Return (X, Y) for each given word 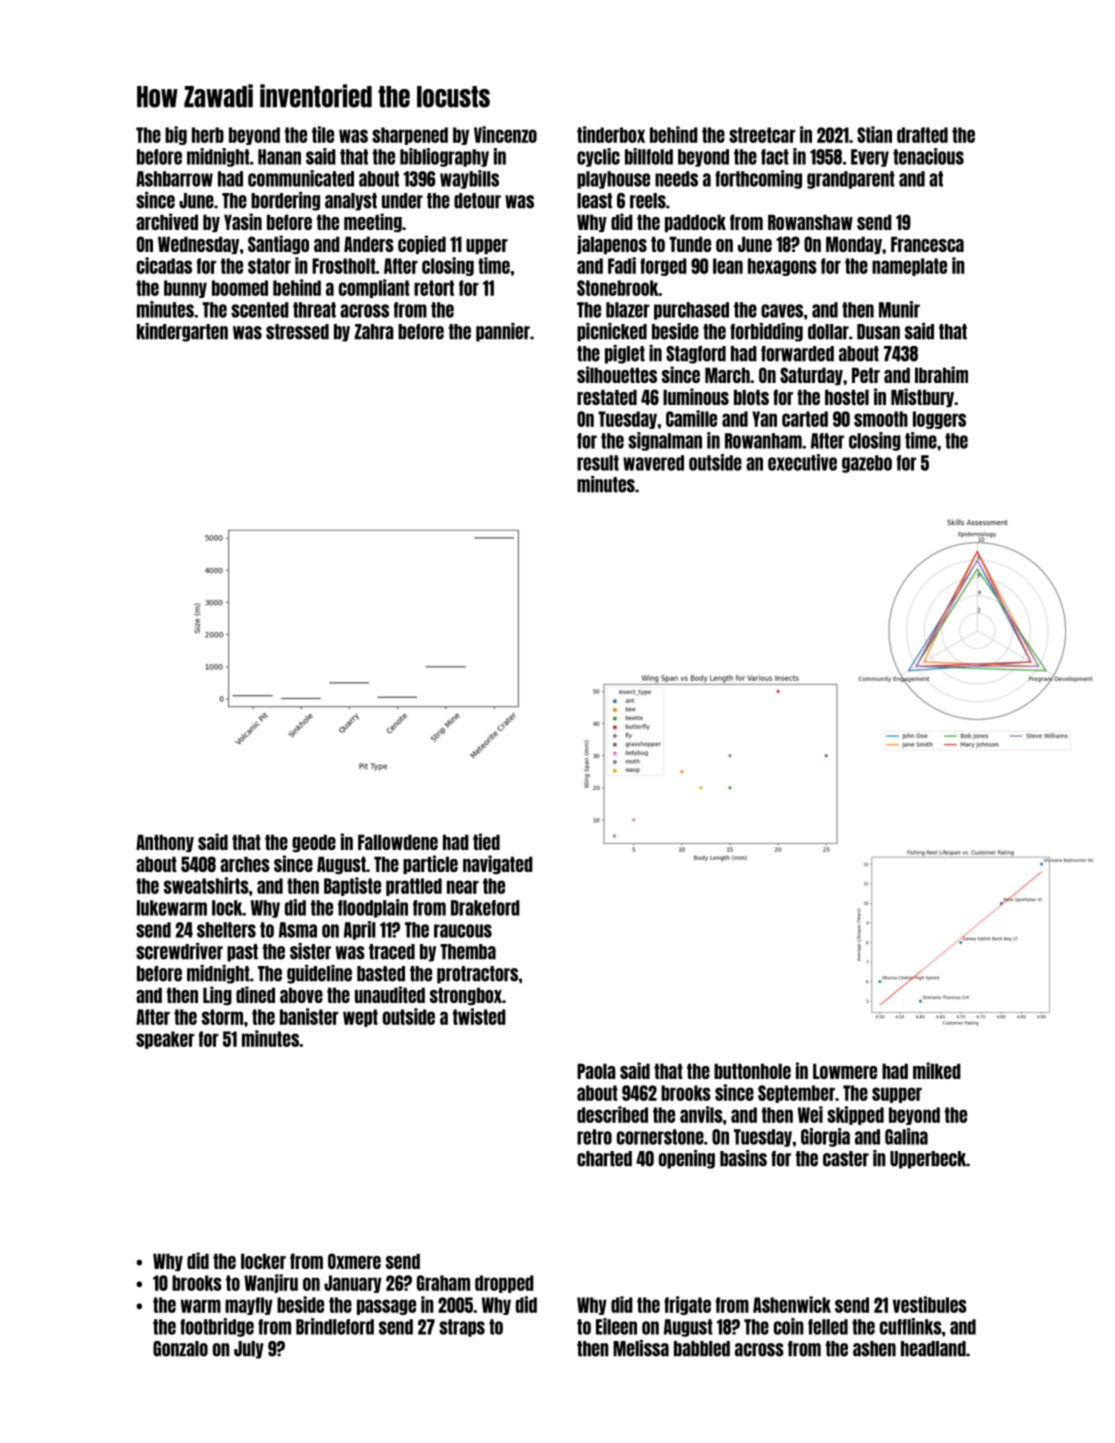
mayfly (249, 1306)
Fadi (622, 265)
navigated (498, 864)
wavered (653, 463)
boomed (240, 288)
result (598, 463)
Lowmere (845, 1071)
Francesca (927, 244)
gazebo (867, 464)
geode (314, 843)
